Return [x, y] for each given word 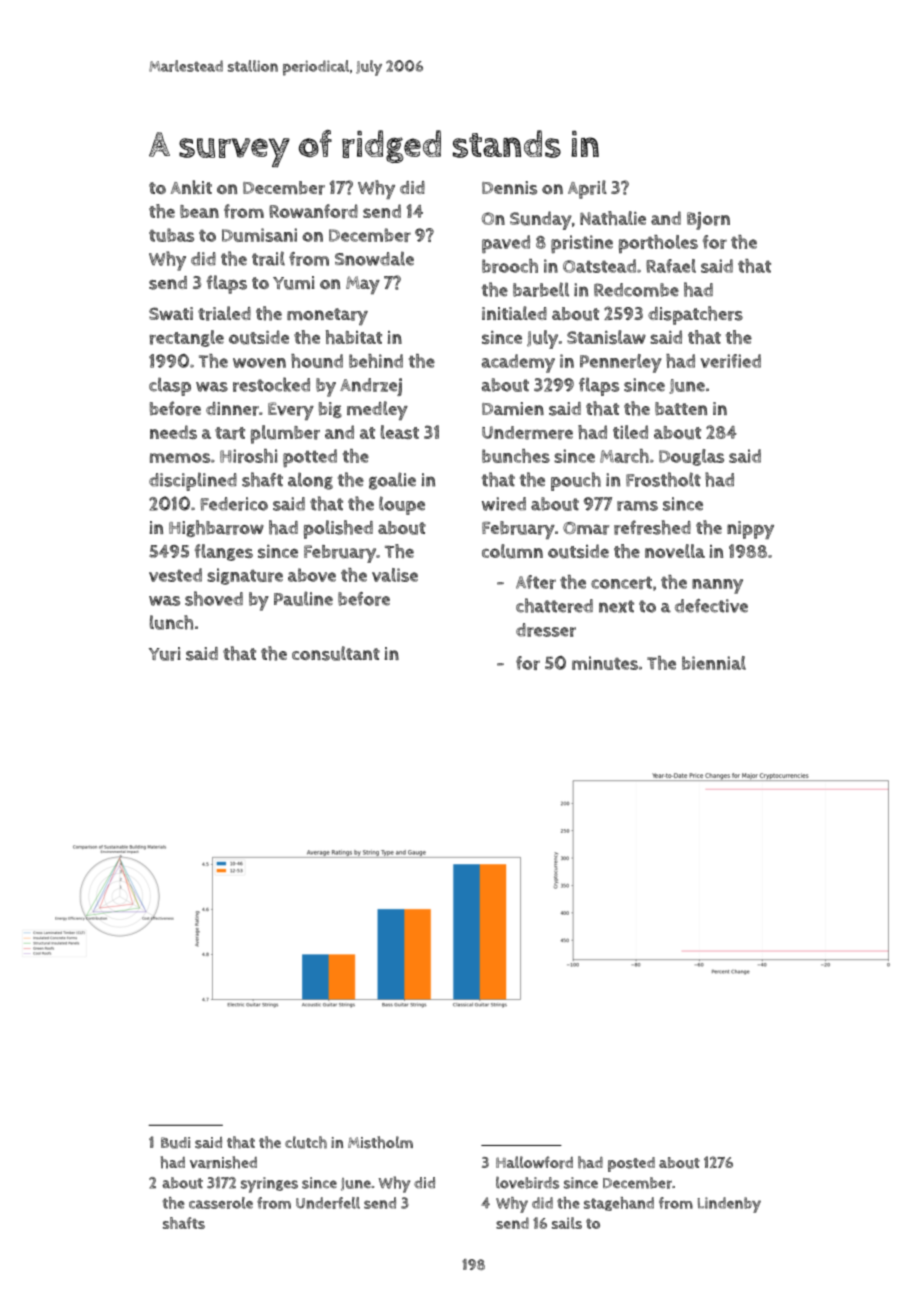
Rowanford [313, 211]
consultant [336, 653]
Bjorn [708, 221]
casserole [221, 1203]
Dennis [509, 188]
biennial [714, 663]
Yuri [165, 654]
